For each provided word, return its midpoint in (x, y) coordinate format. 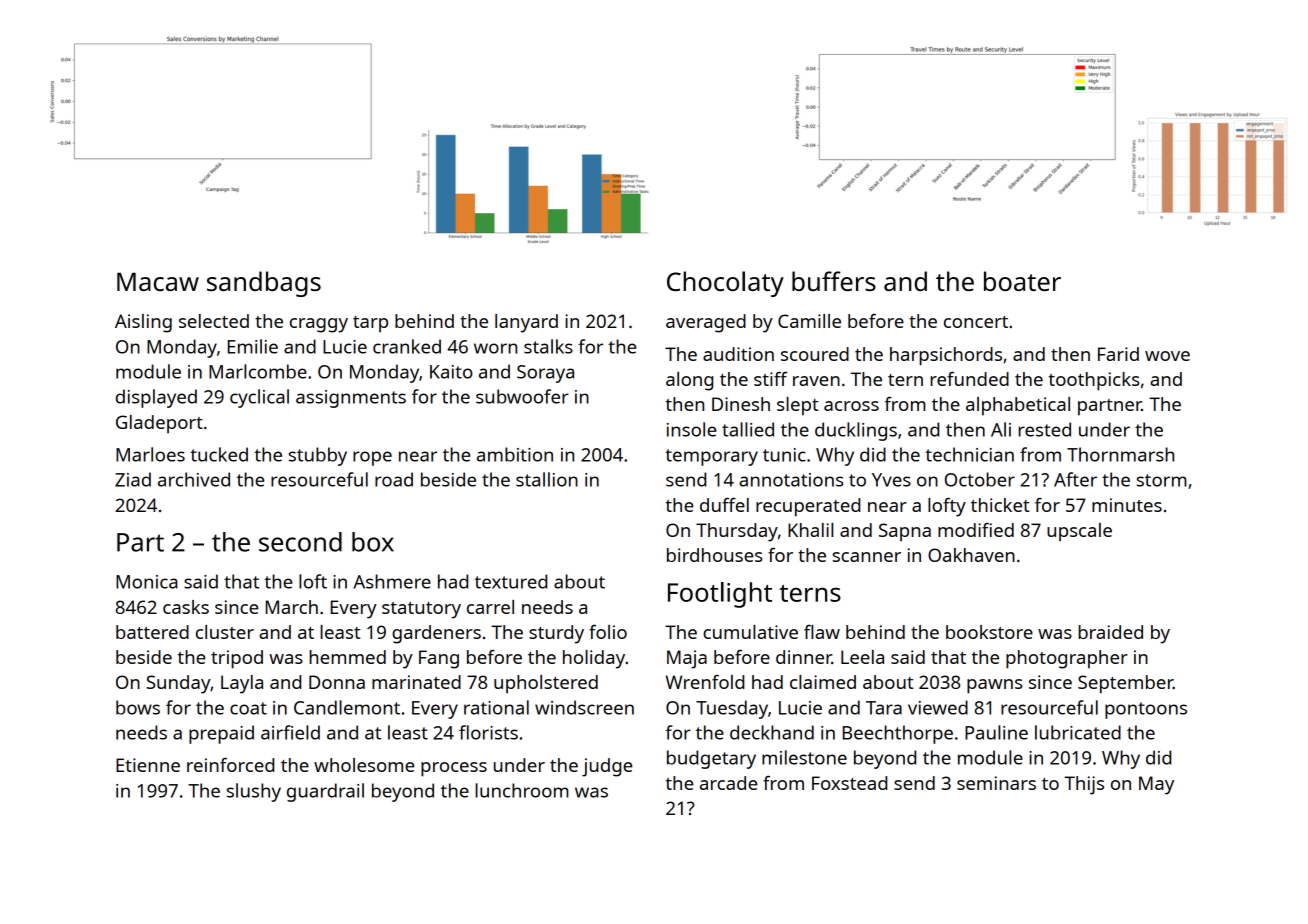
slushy (254, 792)
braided (1110, 632)
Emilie (253, 346)
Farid (1118, 354)
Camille (809, 321)
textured (511, 581)
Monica (147, 582)
